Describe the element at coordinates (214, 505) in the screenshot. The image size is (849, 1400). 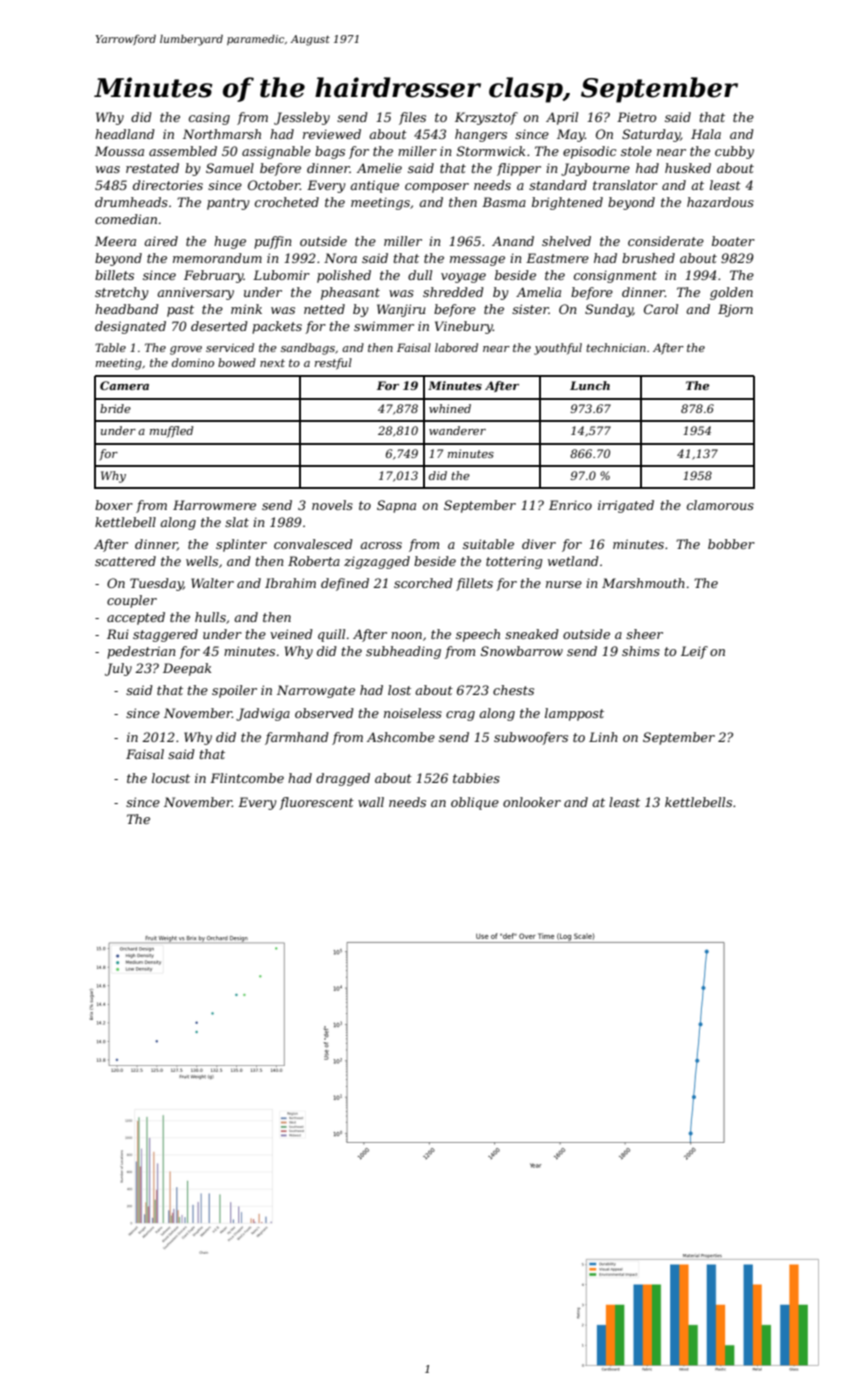
I see `Harrowmere` at that location.
